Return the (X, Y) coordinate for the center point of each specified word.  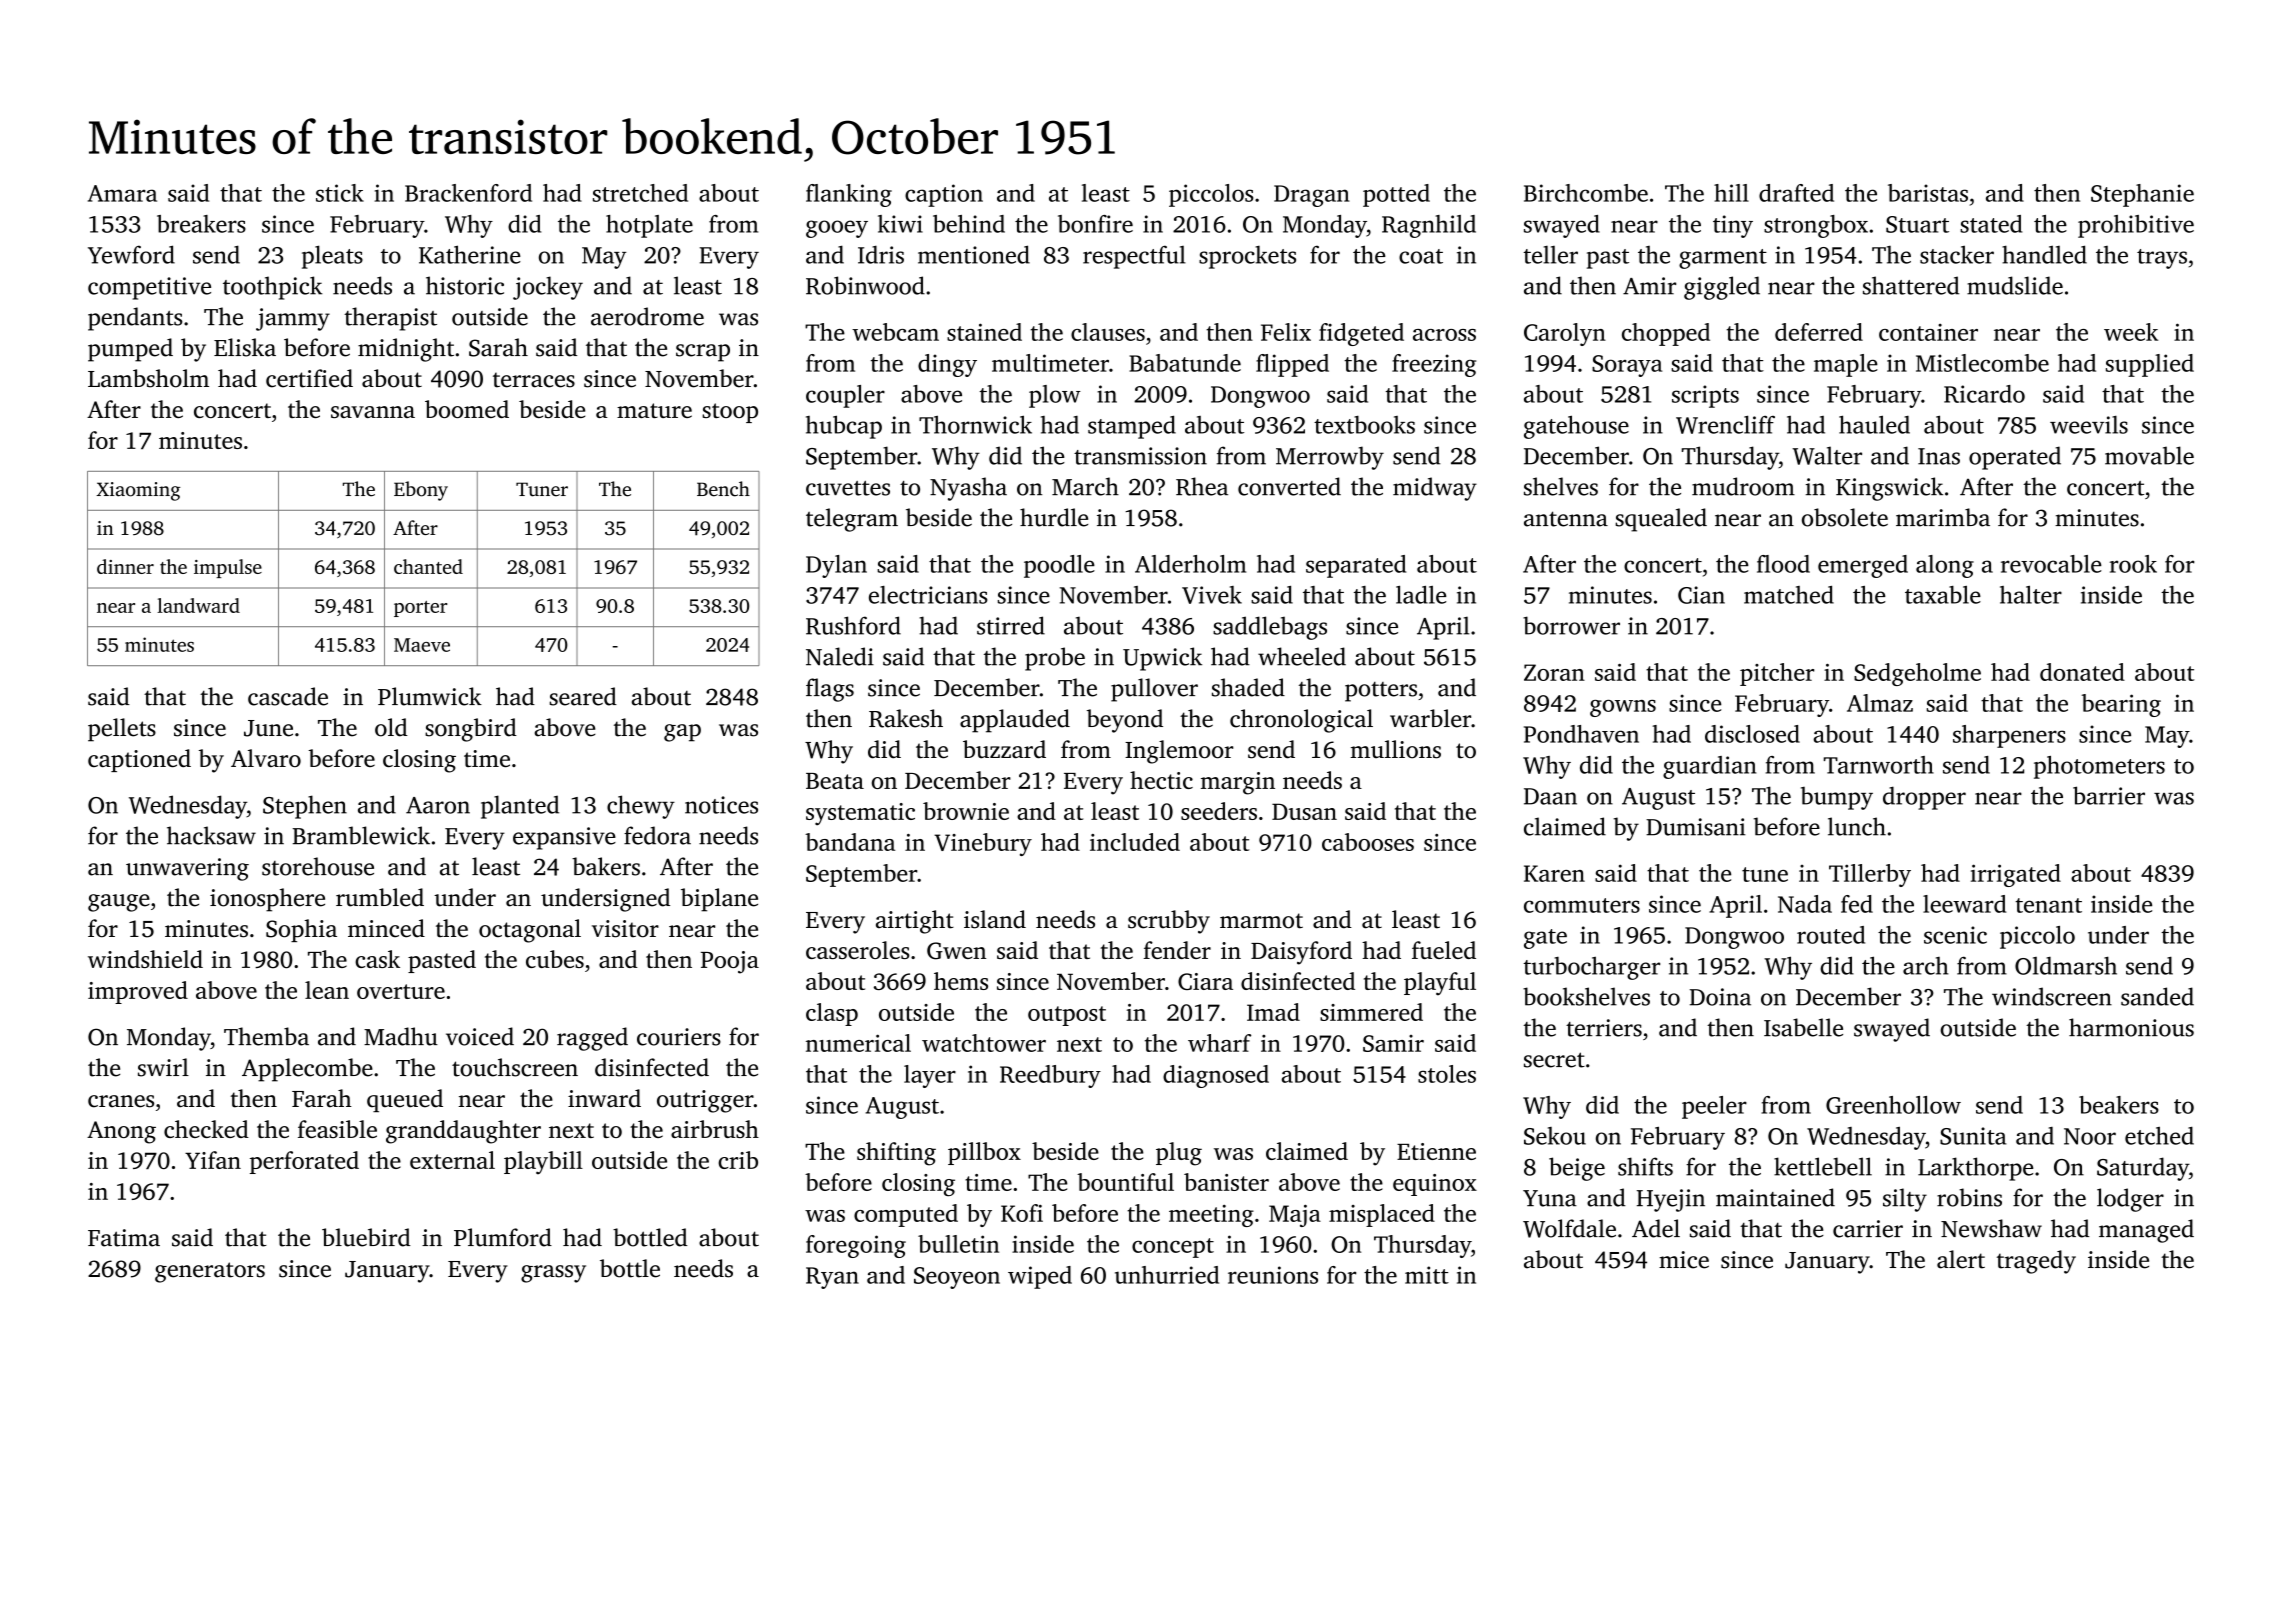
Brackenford (468, 193)
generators (210, 1272)
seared (583, 696)
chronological (1301, 721)
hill (1731, 193)
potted (1396, 195)
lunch (1857, 826)
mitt (1427, 1275)
